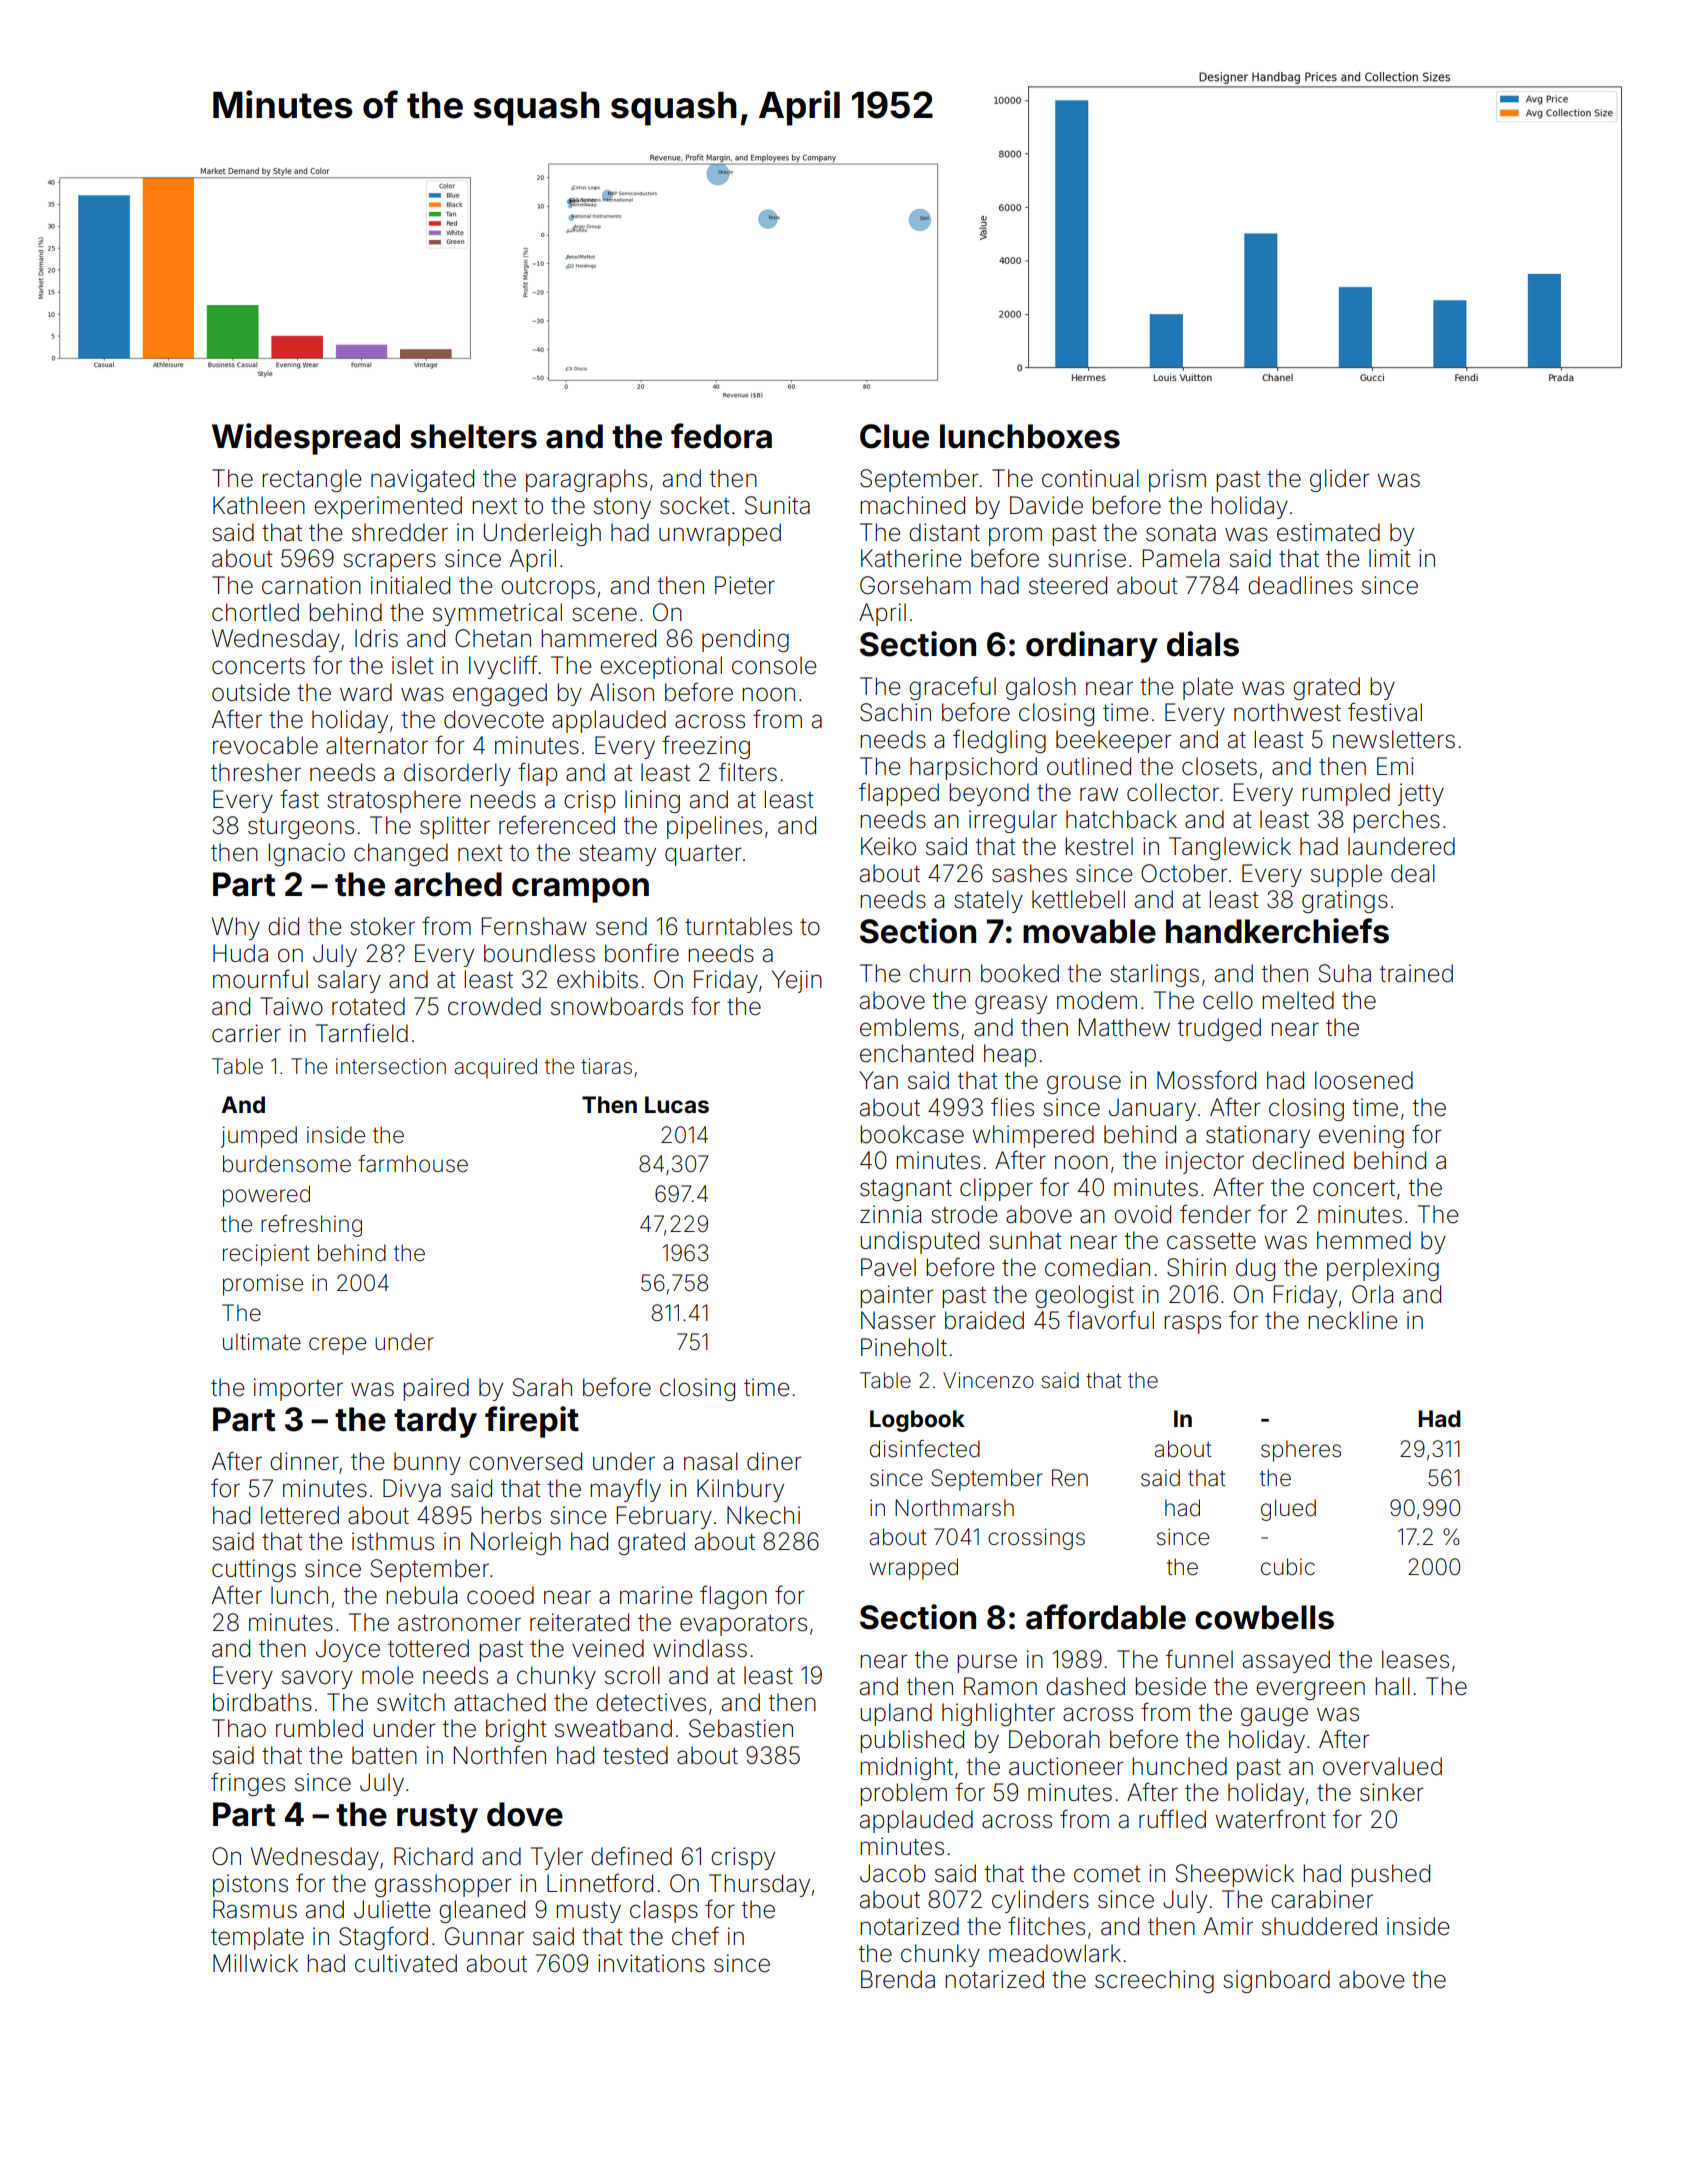 This screenshot has height=2178, width=1683. I want to click on clipper, so click(996, 1189).
